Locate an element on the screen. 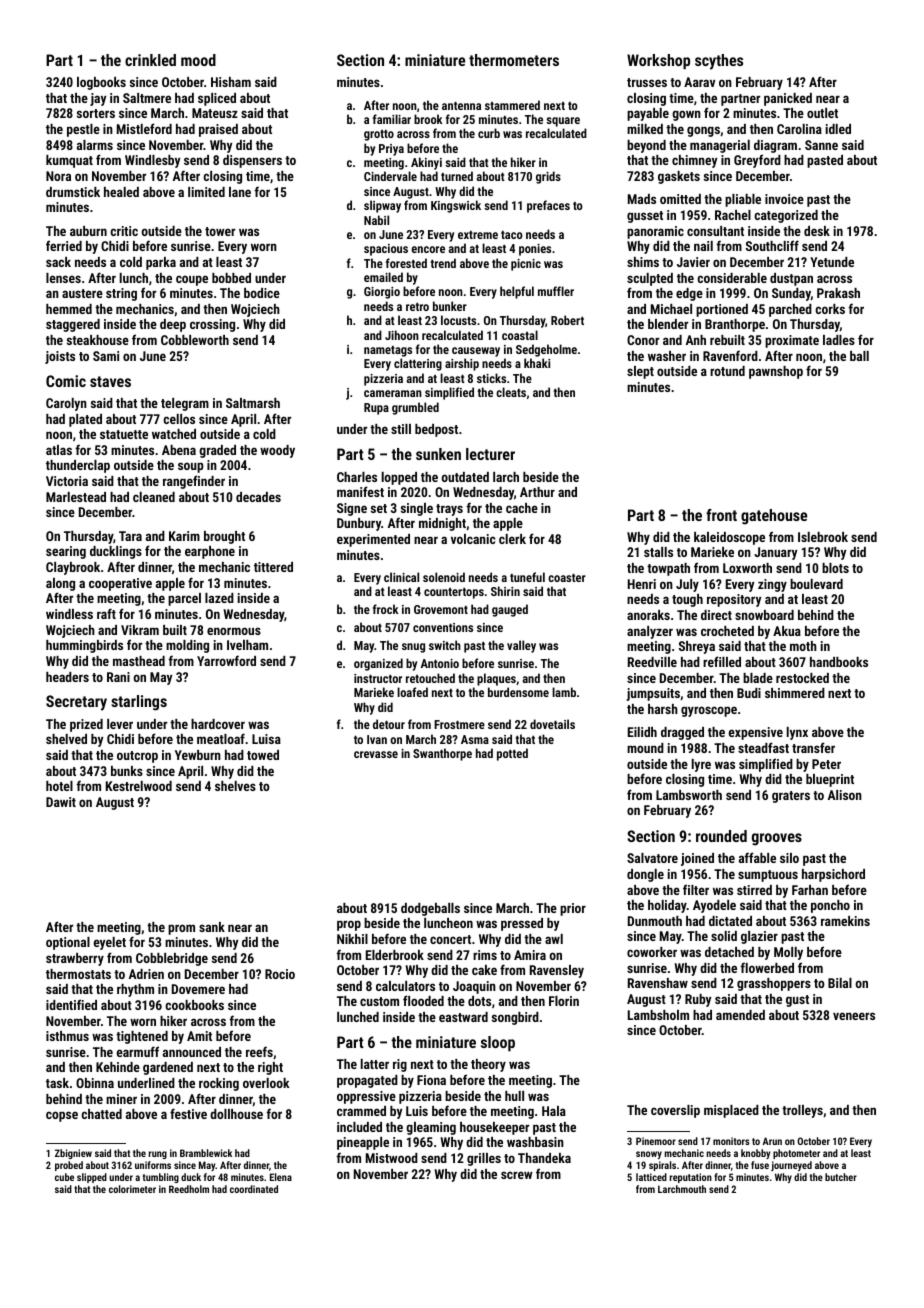  dots is located at coordinates (479, 1001).
